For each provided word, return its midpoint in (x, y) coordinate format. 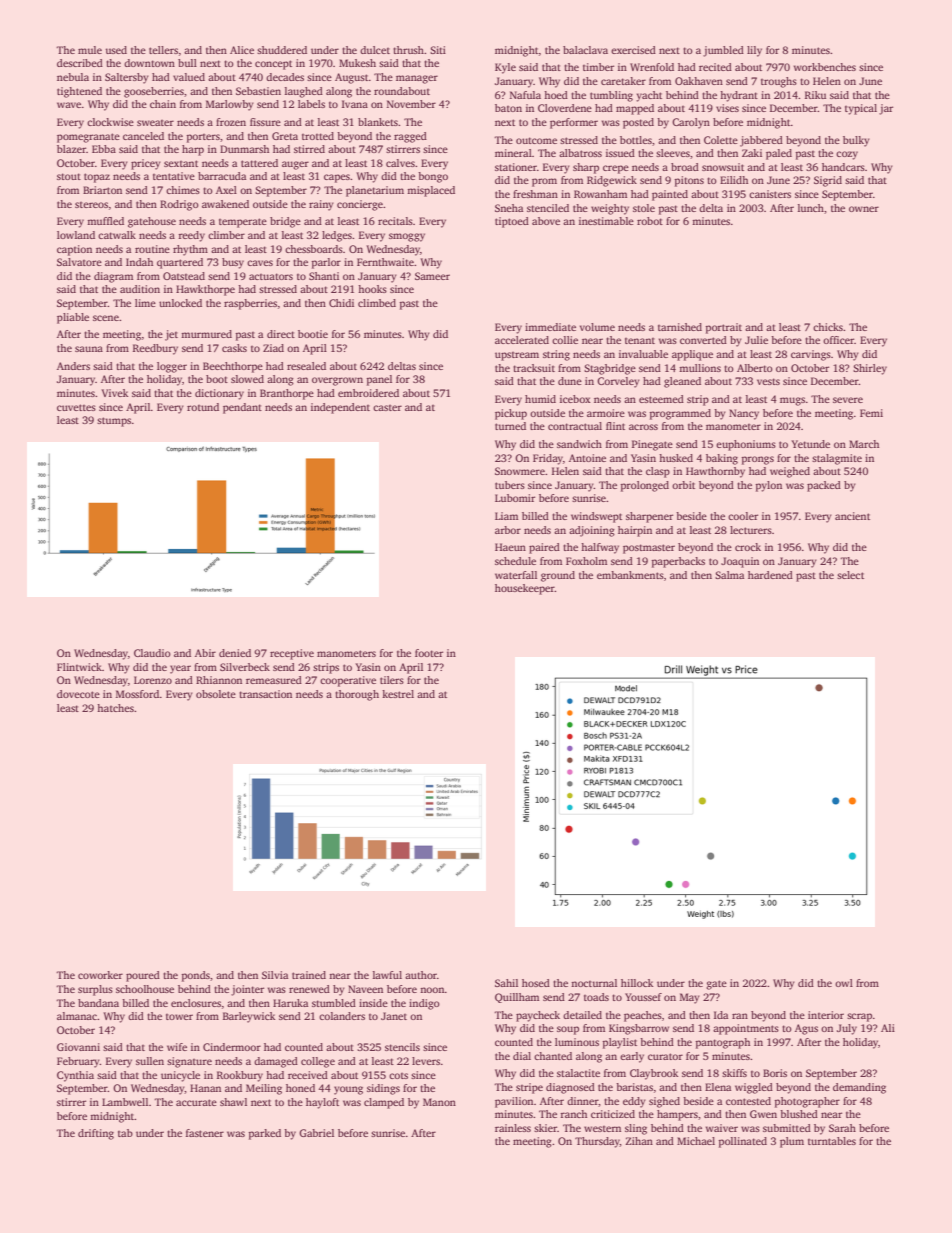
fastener (205, 1133)
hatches (115, 708)
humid (540, 399)
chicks (828, 327)
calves (400, 163)
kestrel (398, 694)
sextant (181, 163)
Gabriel (316, 1133)
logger (172, 367)
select (850, 575)
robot (650, 221)
